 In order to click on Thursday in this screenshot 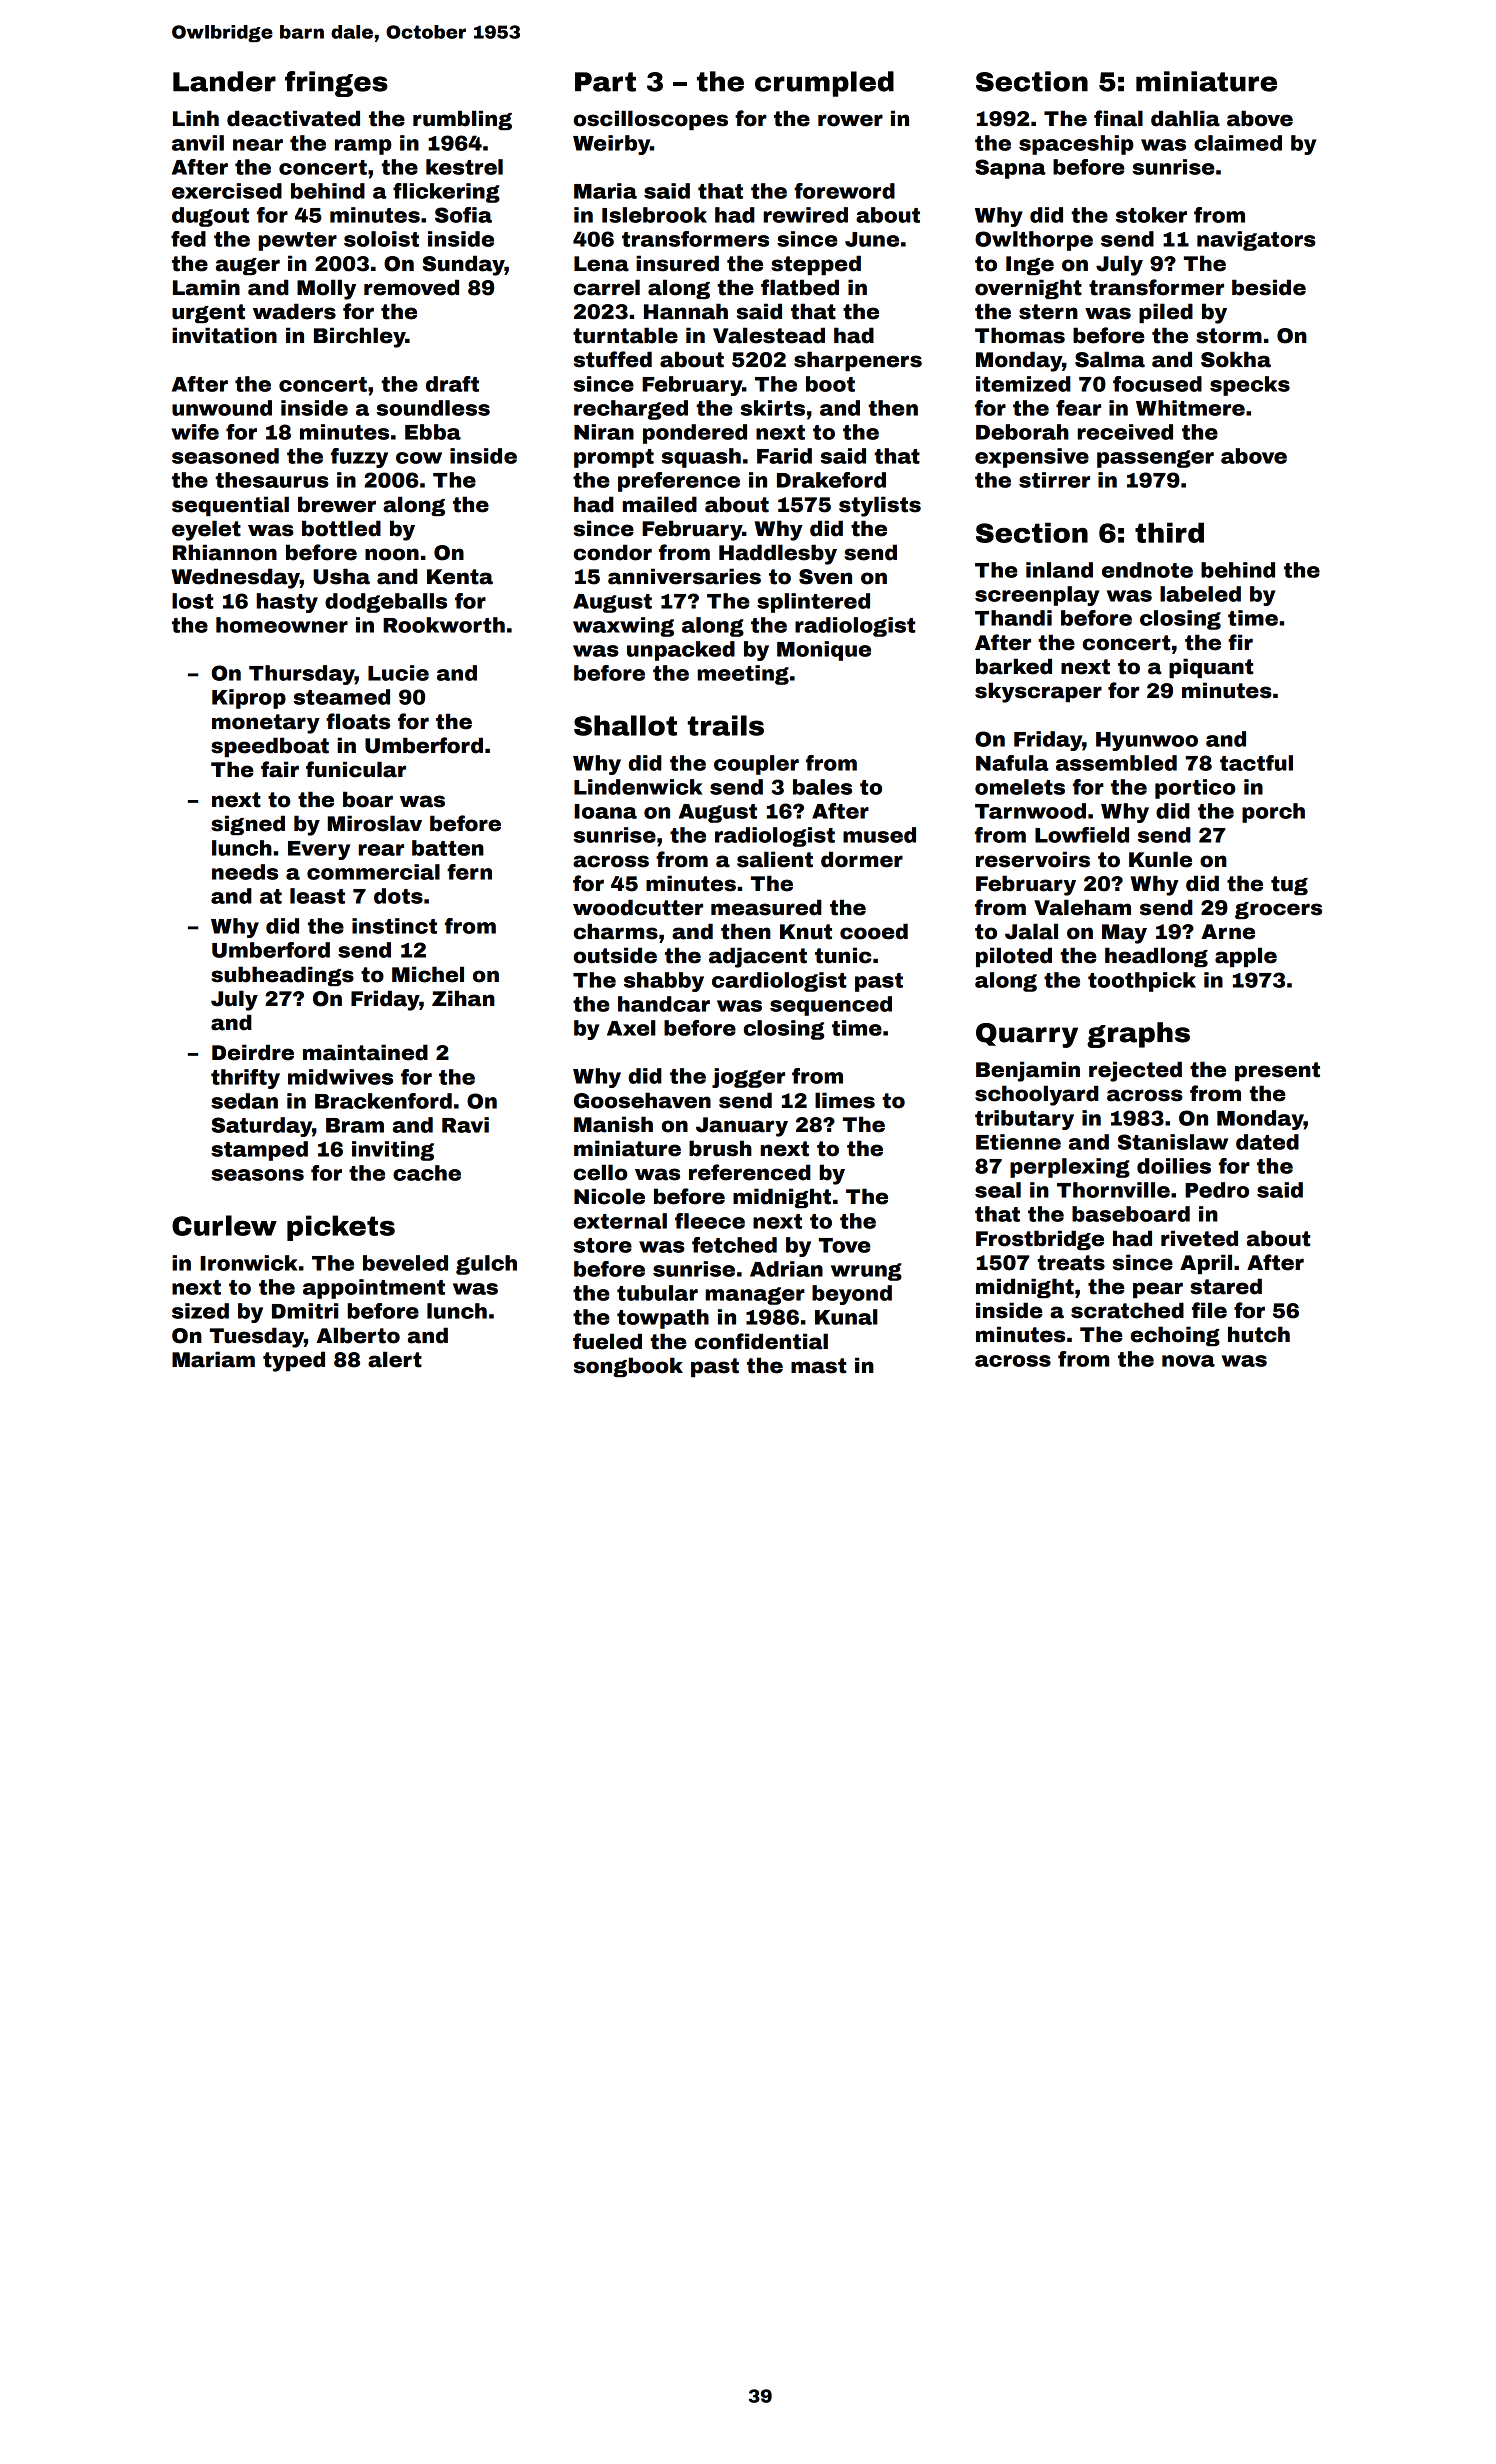, I will do `click(302, 675)`.
